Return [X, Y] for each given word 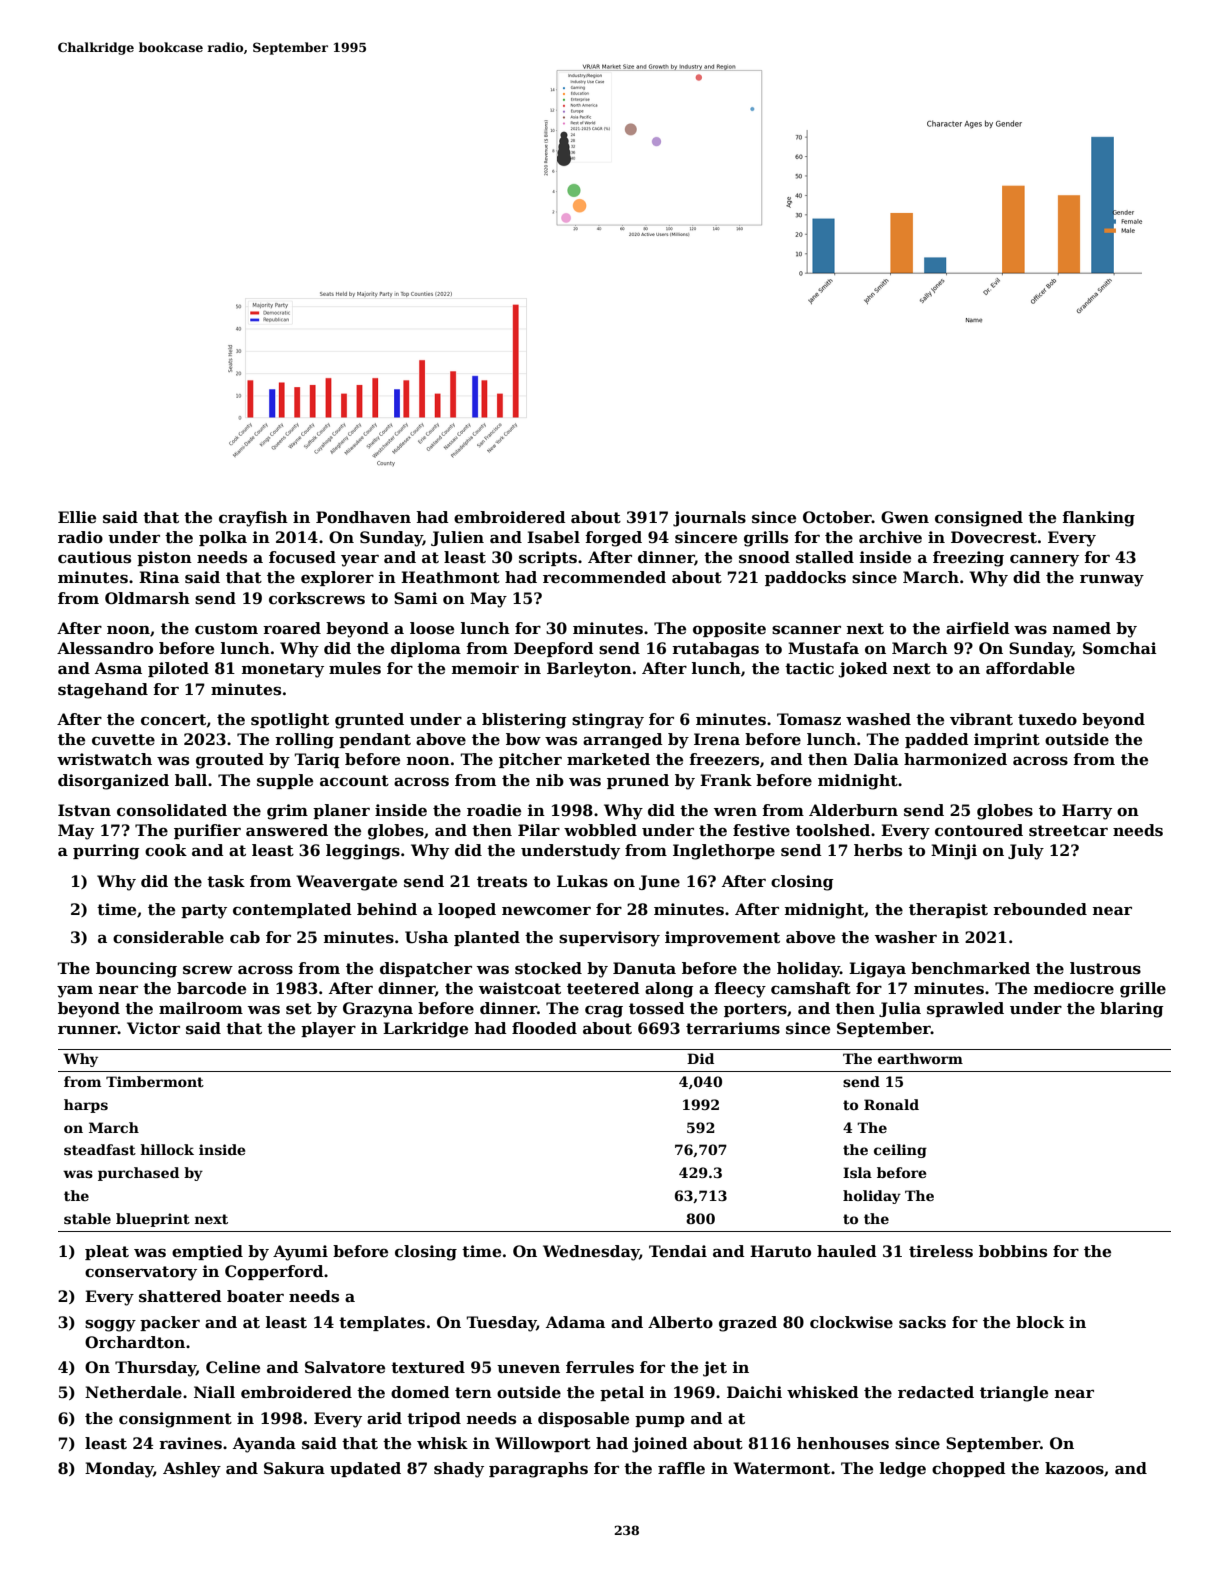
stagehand [103, 691]
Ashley [192, 1470]
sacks [922, 1322]
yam [75, 991]
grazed [748, 1324]
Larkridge [425, 1030]
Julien [457, 538]
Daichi [754, 1392]
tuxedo [1047, 719]
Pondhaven [363, 517]
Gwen [905, 517]
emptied [207, 1252]
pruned [638, 781]
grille [1143, 990]
